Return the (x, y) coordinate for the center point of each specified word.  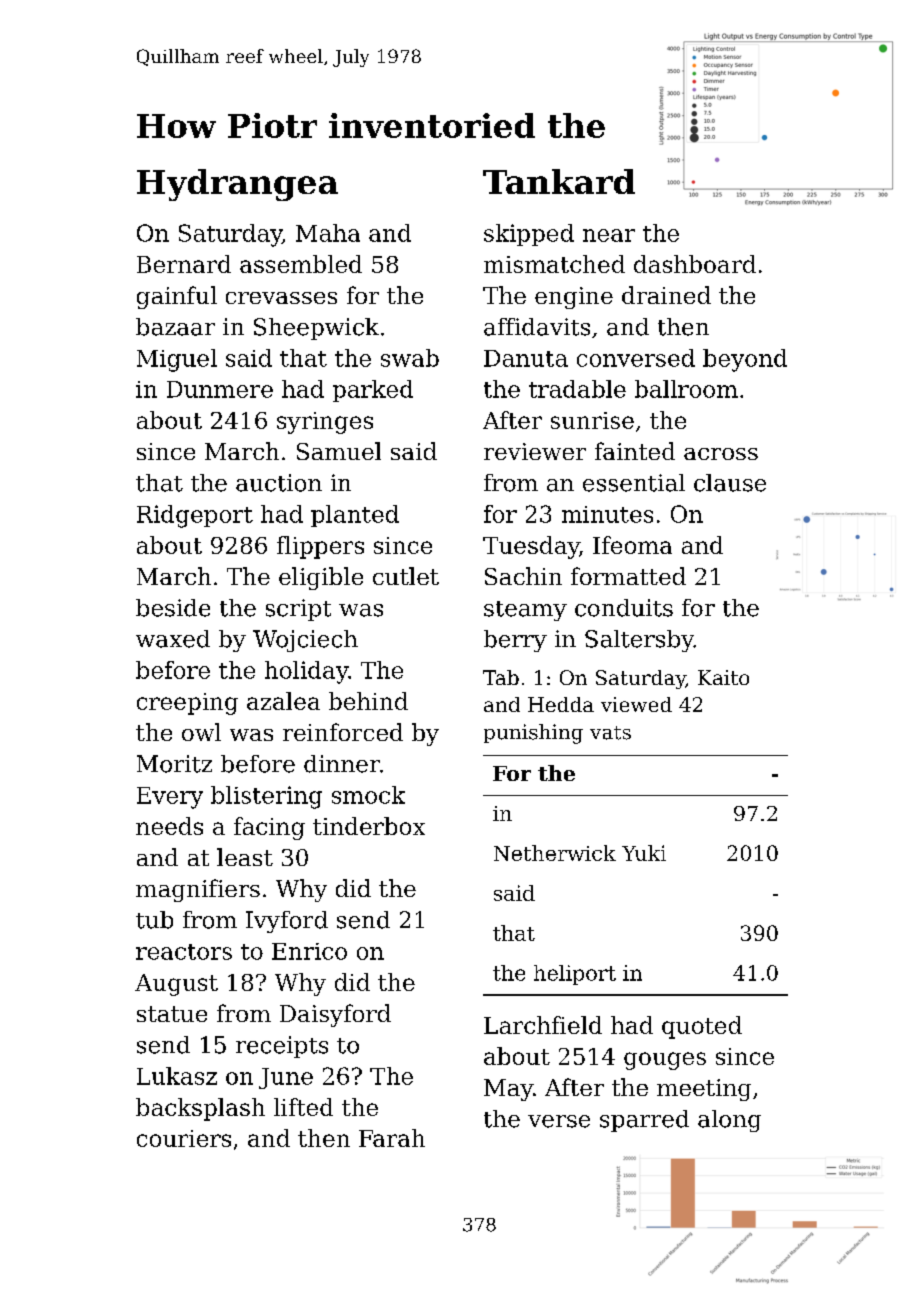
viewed (636, 704)
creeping (187, 704)
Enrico (309, 951)
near (609, 235)
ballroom (686, 389)
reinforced (343, 732)
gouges (665, 1061)
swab (410, 358)
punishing (533, 734)
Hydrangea (237, 185)
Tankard (559, 181)
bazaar (175, 327)
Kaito (723, 677)
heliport (575, 975)
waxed (173, 639)
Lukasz (177, 1076)
